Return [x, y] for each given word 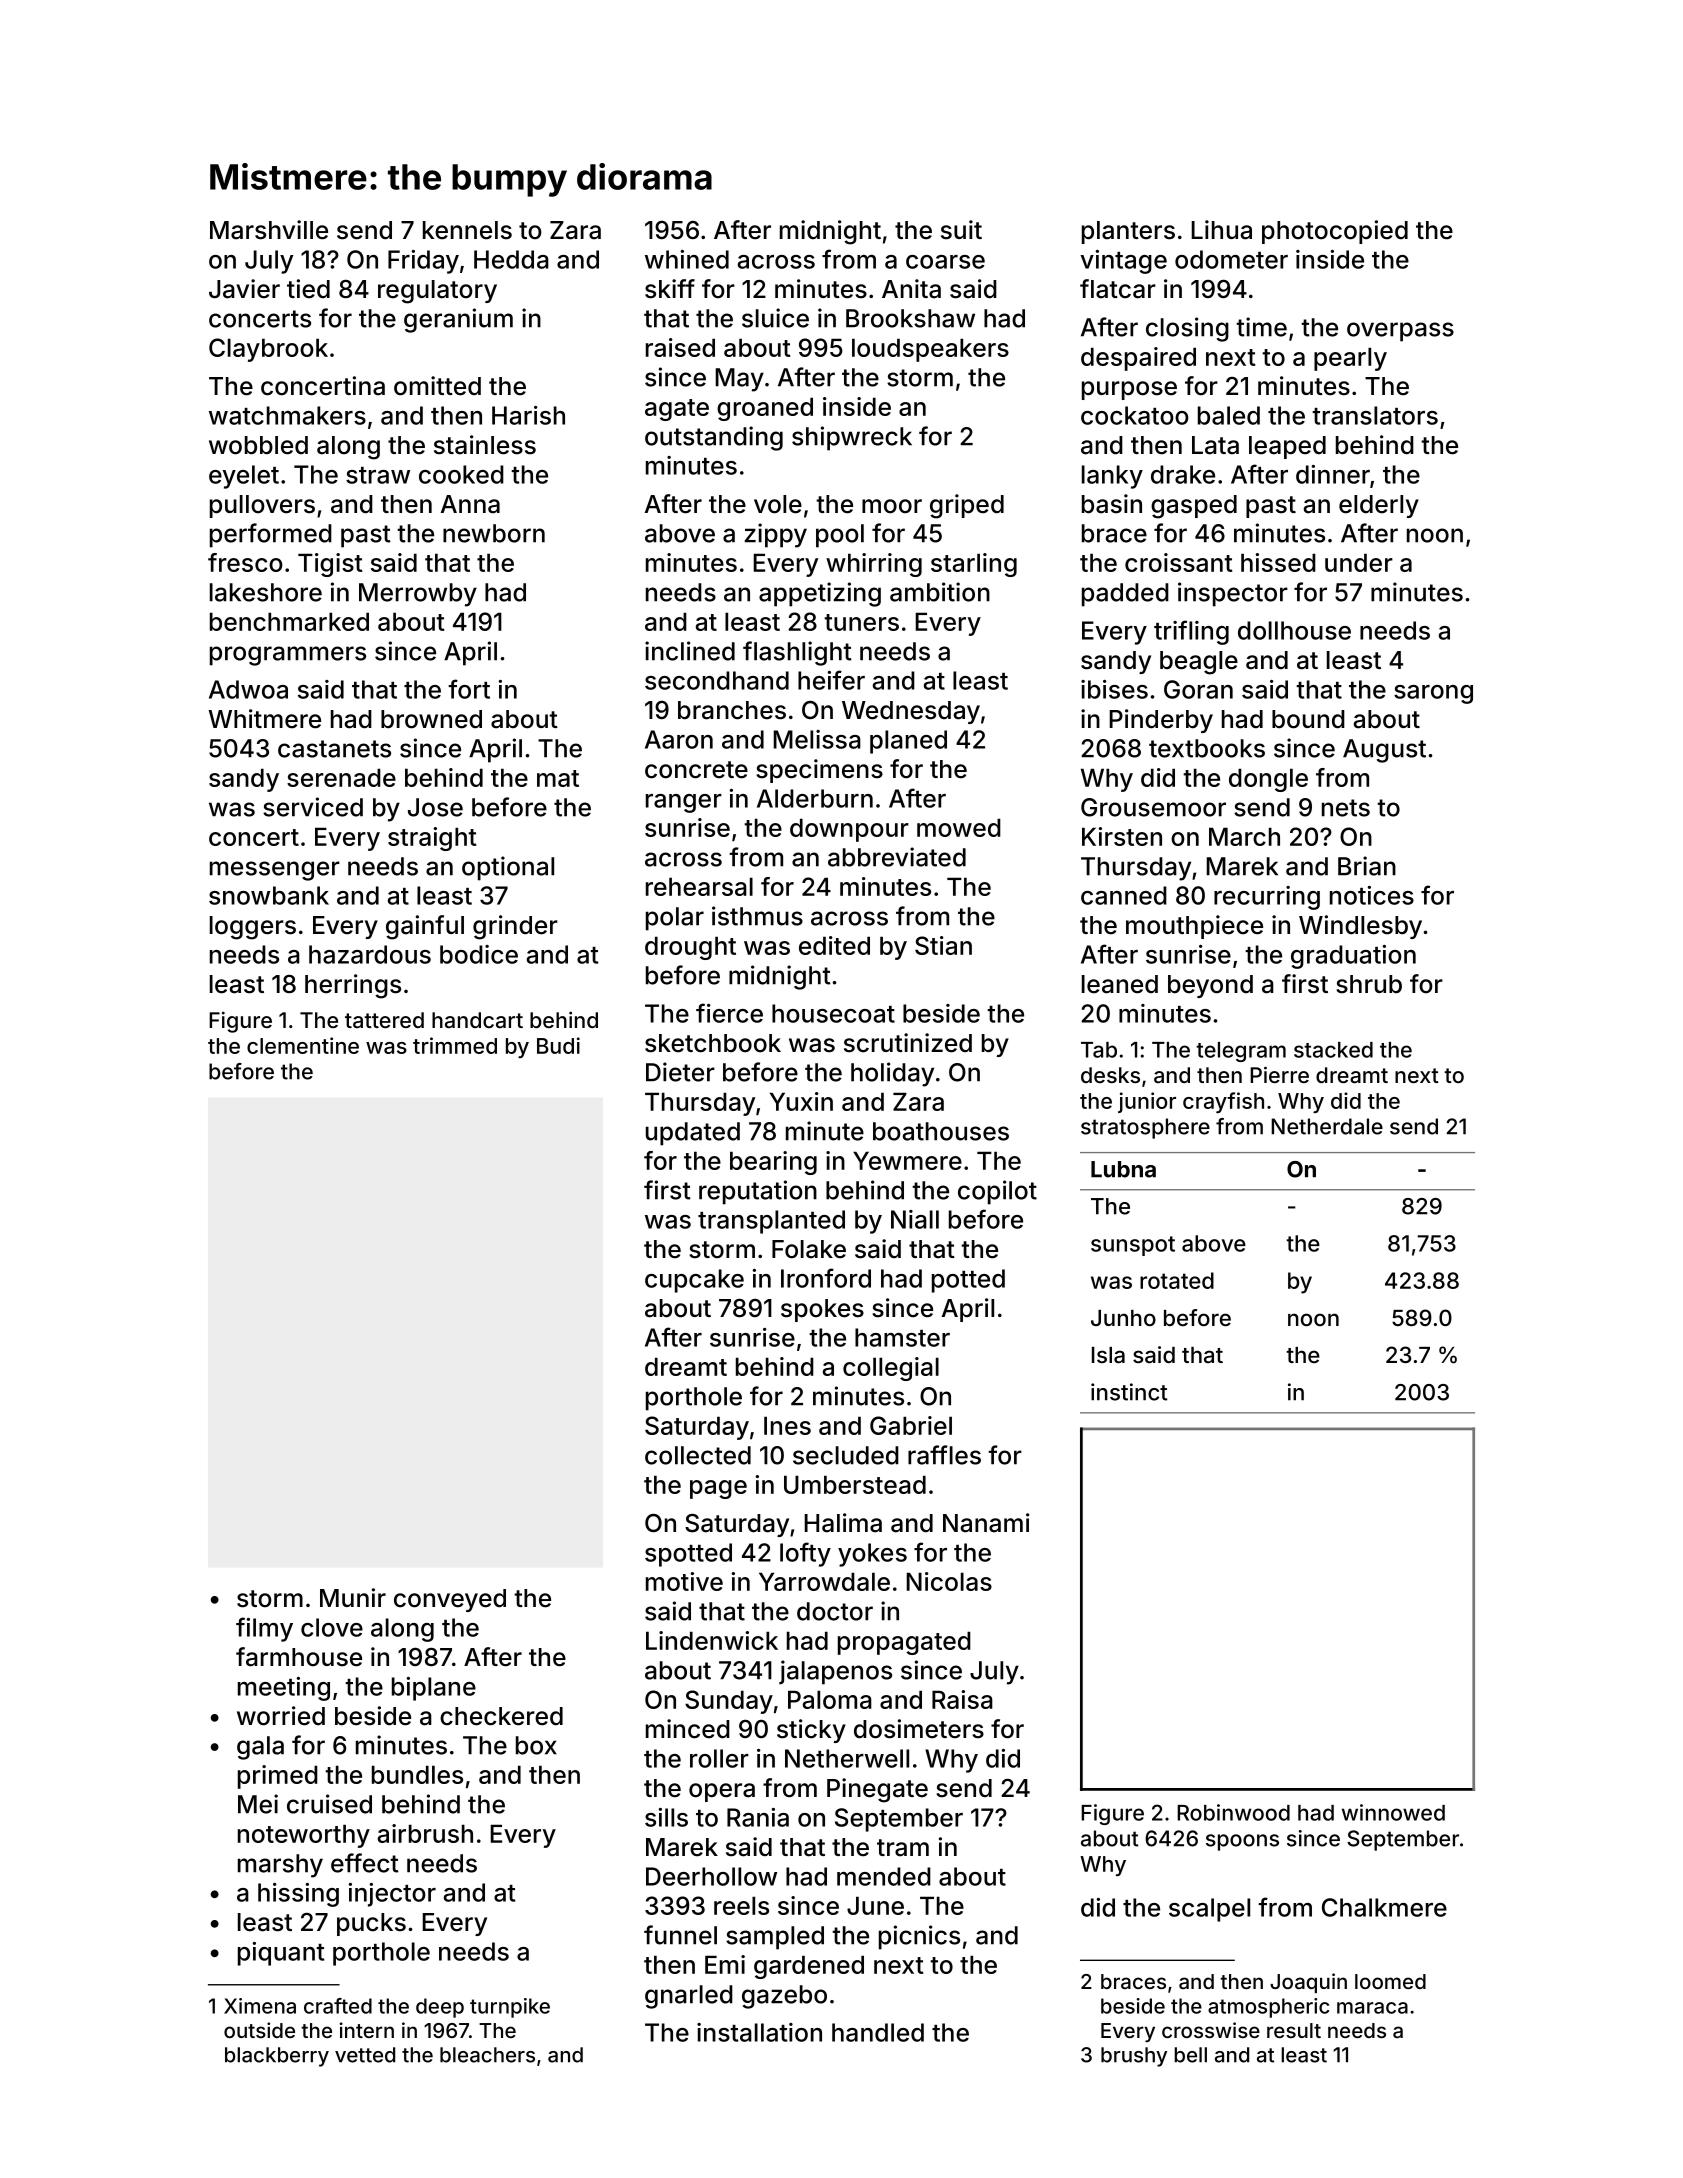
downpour [849, 830]
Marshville [269, 230]
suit [961, 230]
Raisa [962, 1699]
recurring [1267, 898]
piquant [281, 1954]
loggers [253, 928]
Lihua [1221, 230]
